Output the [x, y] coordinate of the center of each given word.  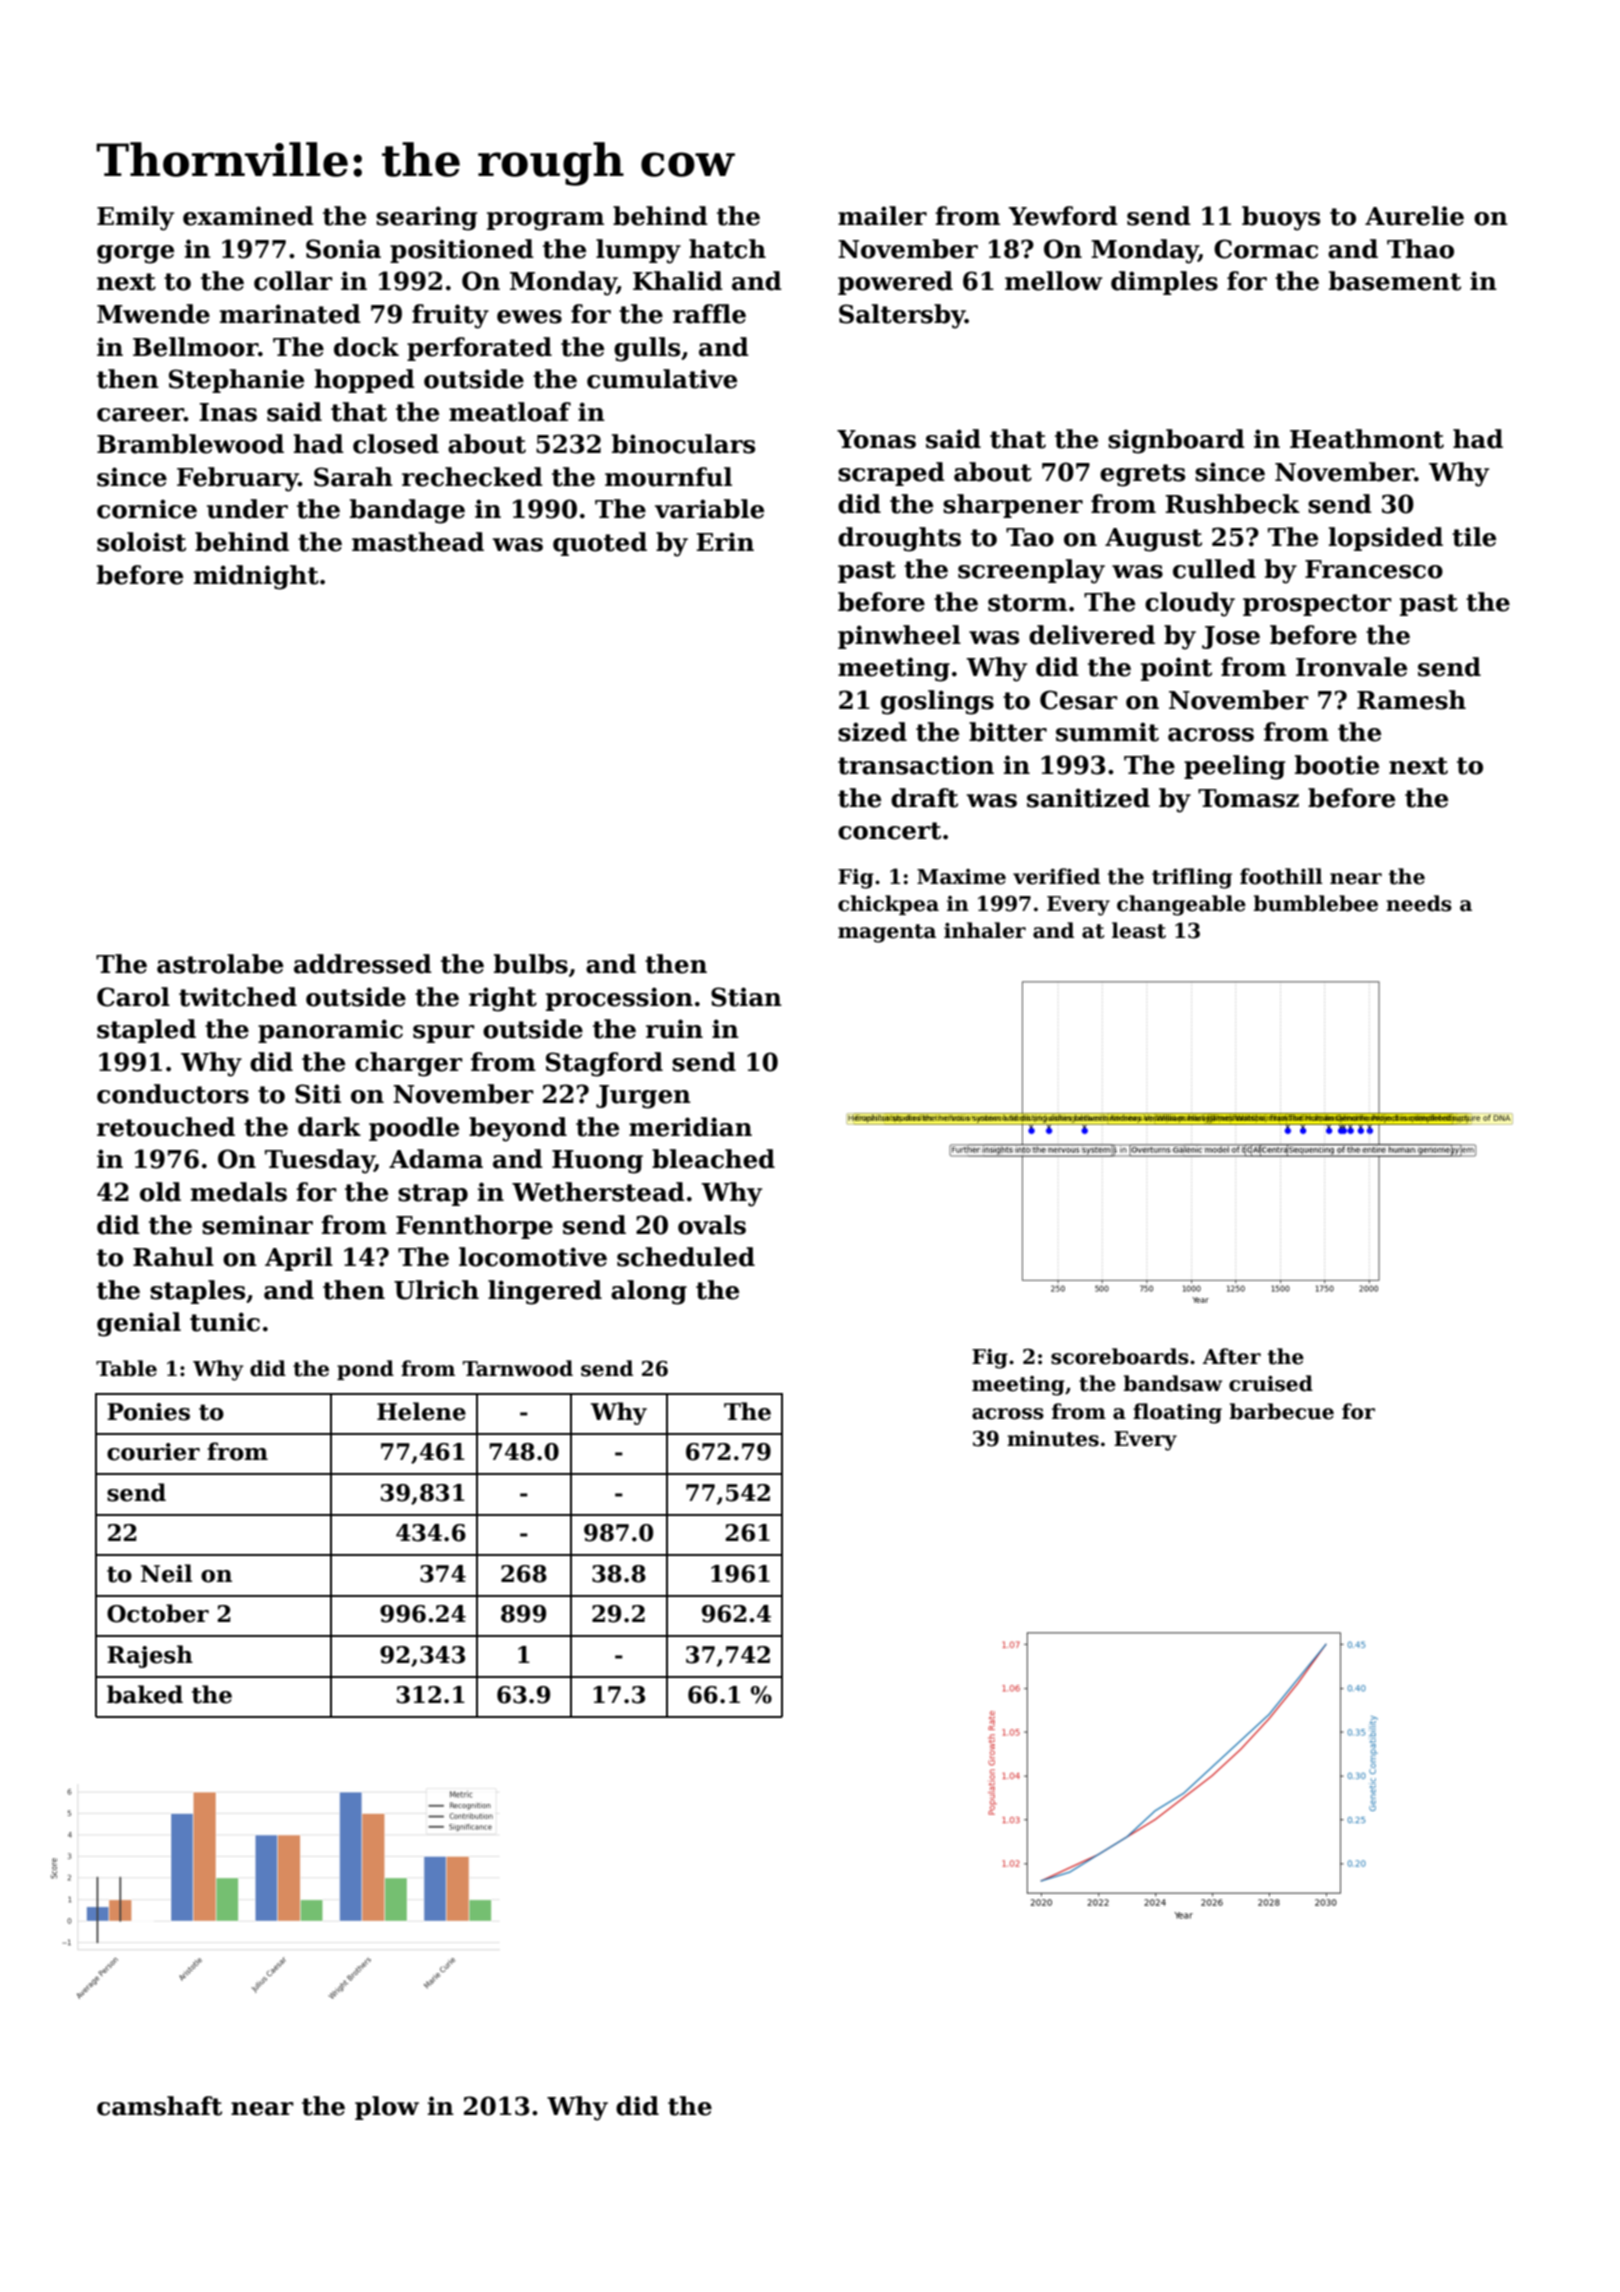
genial [139, 1324]
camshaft [159, 2106]
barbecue [1281, 1411]
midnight [256, 577]
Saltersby [902, 316]
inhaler [985, 930]
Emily [135, 218]
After [1231, 1356]
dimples [1164, 283]
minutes [1053, 1439]
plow [387, 2108]
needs [1419, 903]
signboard [1176, 441]
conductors [173, 1094]
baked [145, 1694]
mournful [668, 477]
